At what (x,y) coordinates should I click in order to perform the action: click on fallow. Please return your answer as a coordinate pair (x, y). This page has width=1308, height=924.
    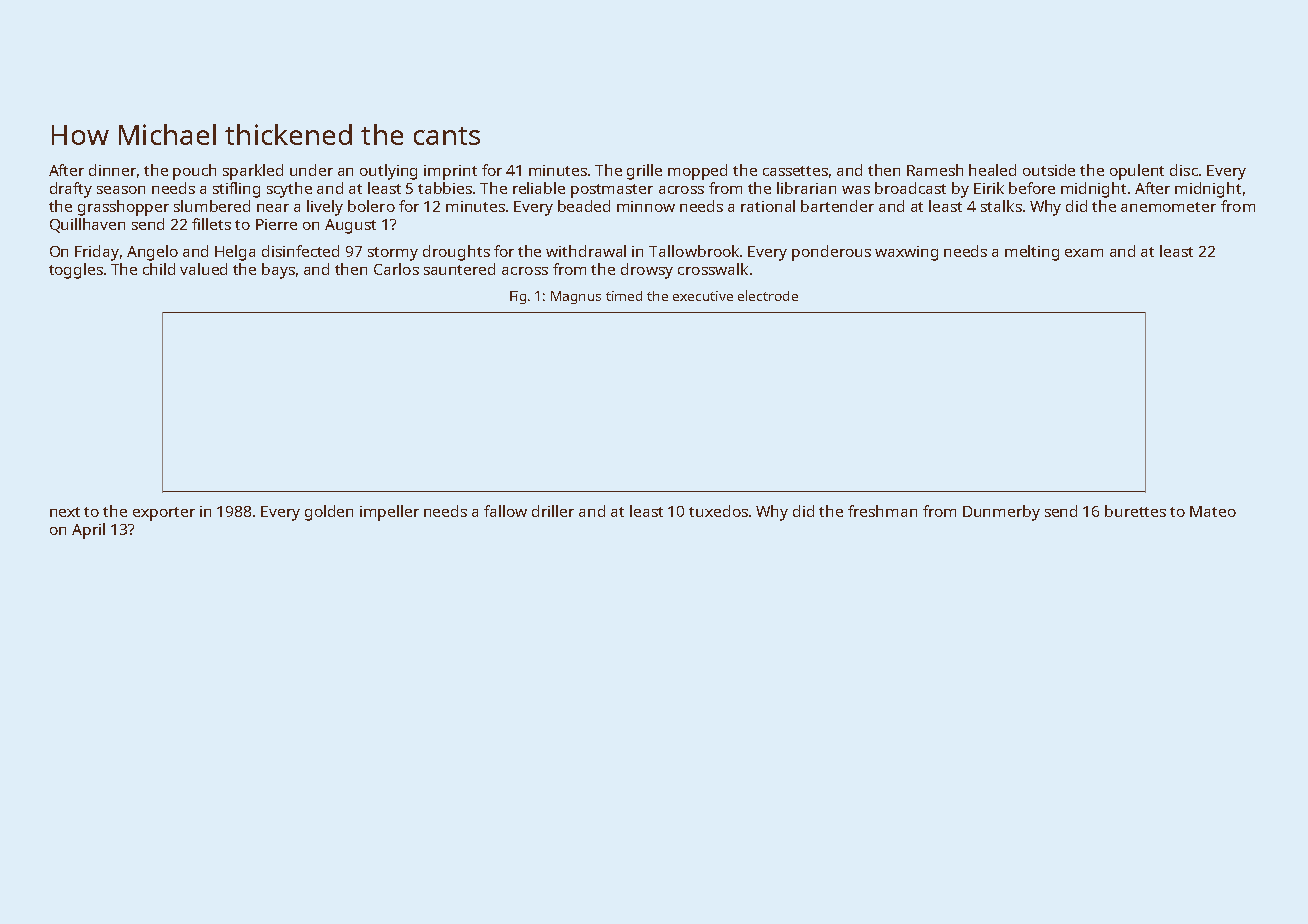
    Looking at the image, I should click on (505, 511).
